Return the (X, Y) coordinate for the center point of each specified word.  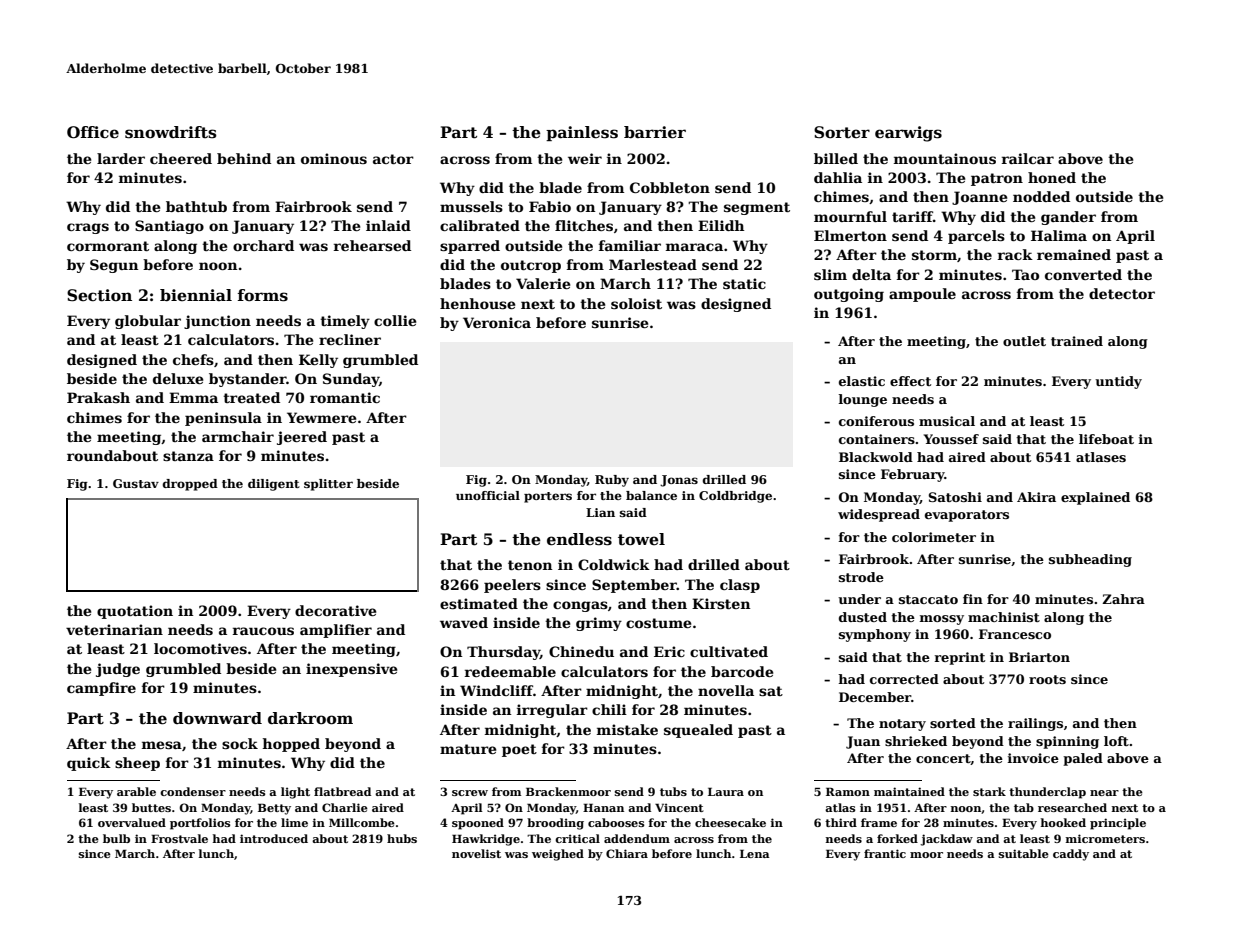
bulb (116, 838)
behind (244, 158)
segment (757, 208)
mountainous (945, 158)
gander (1068, 218)
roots (1047, 679)
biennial (196, 295)
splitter (328, 485)
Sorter (842, 132)
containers (877, 439)
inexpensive (351, 670)
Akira (1036, 497)
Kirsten (721, 603)
